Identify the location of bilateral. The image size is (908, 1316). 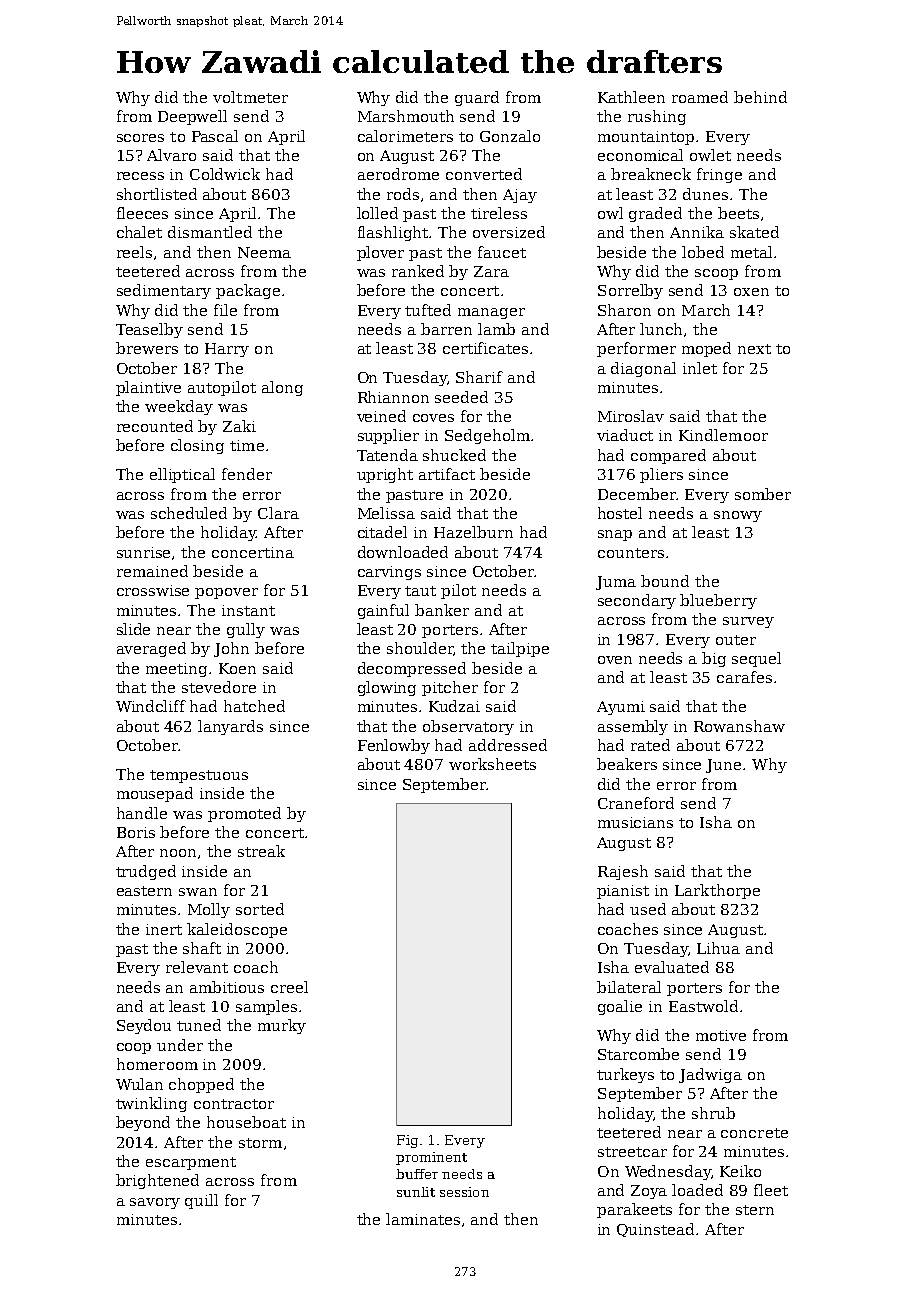
(629, 987).
